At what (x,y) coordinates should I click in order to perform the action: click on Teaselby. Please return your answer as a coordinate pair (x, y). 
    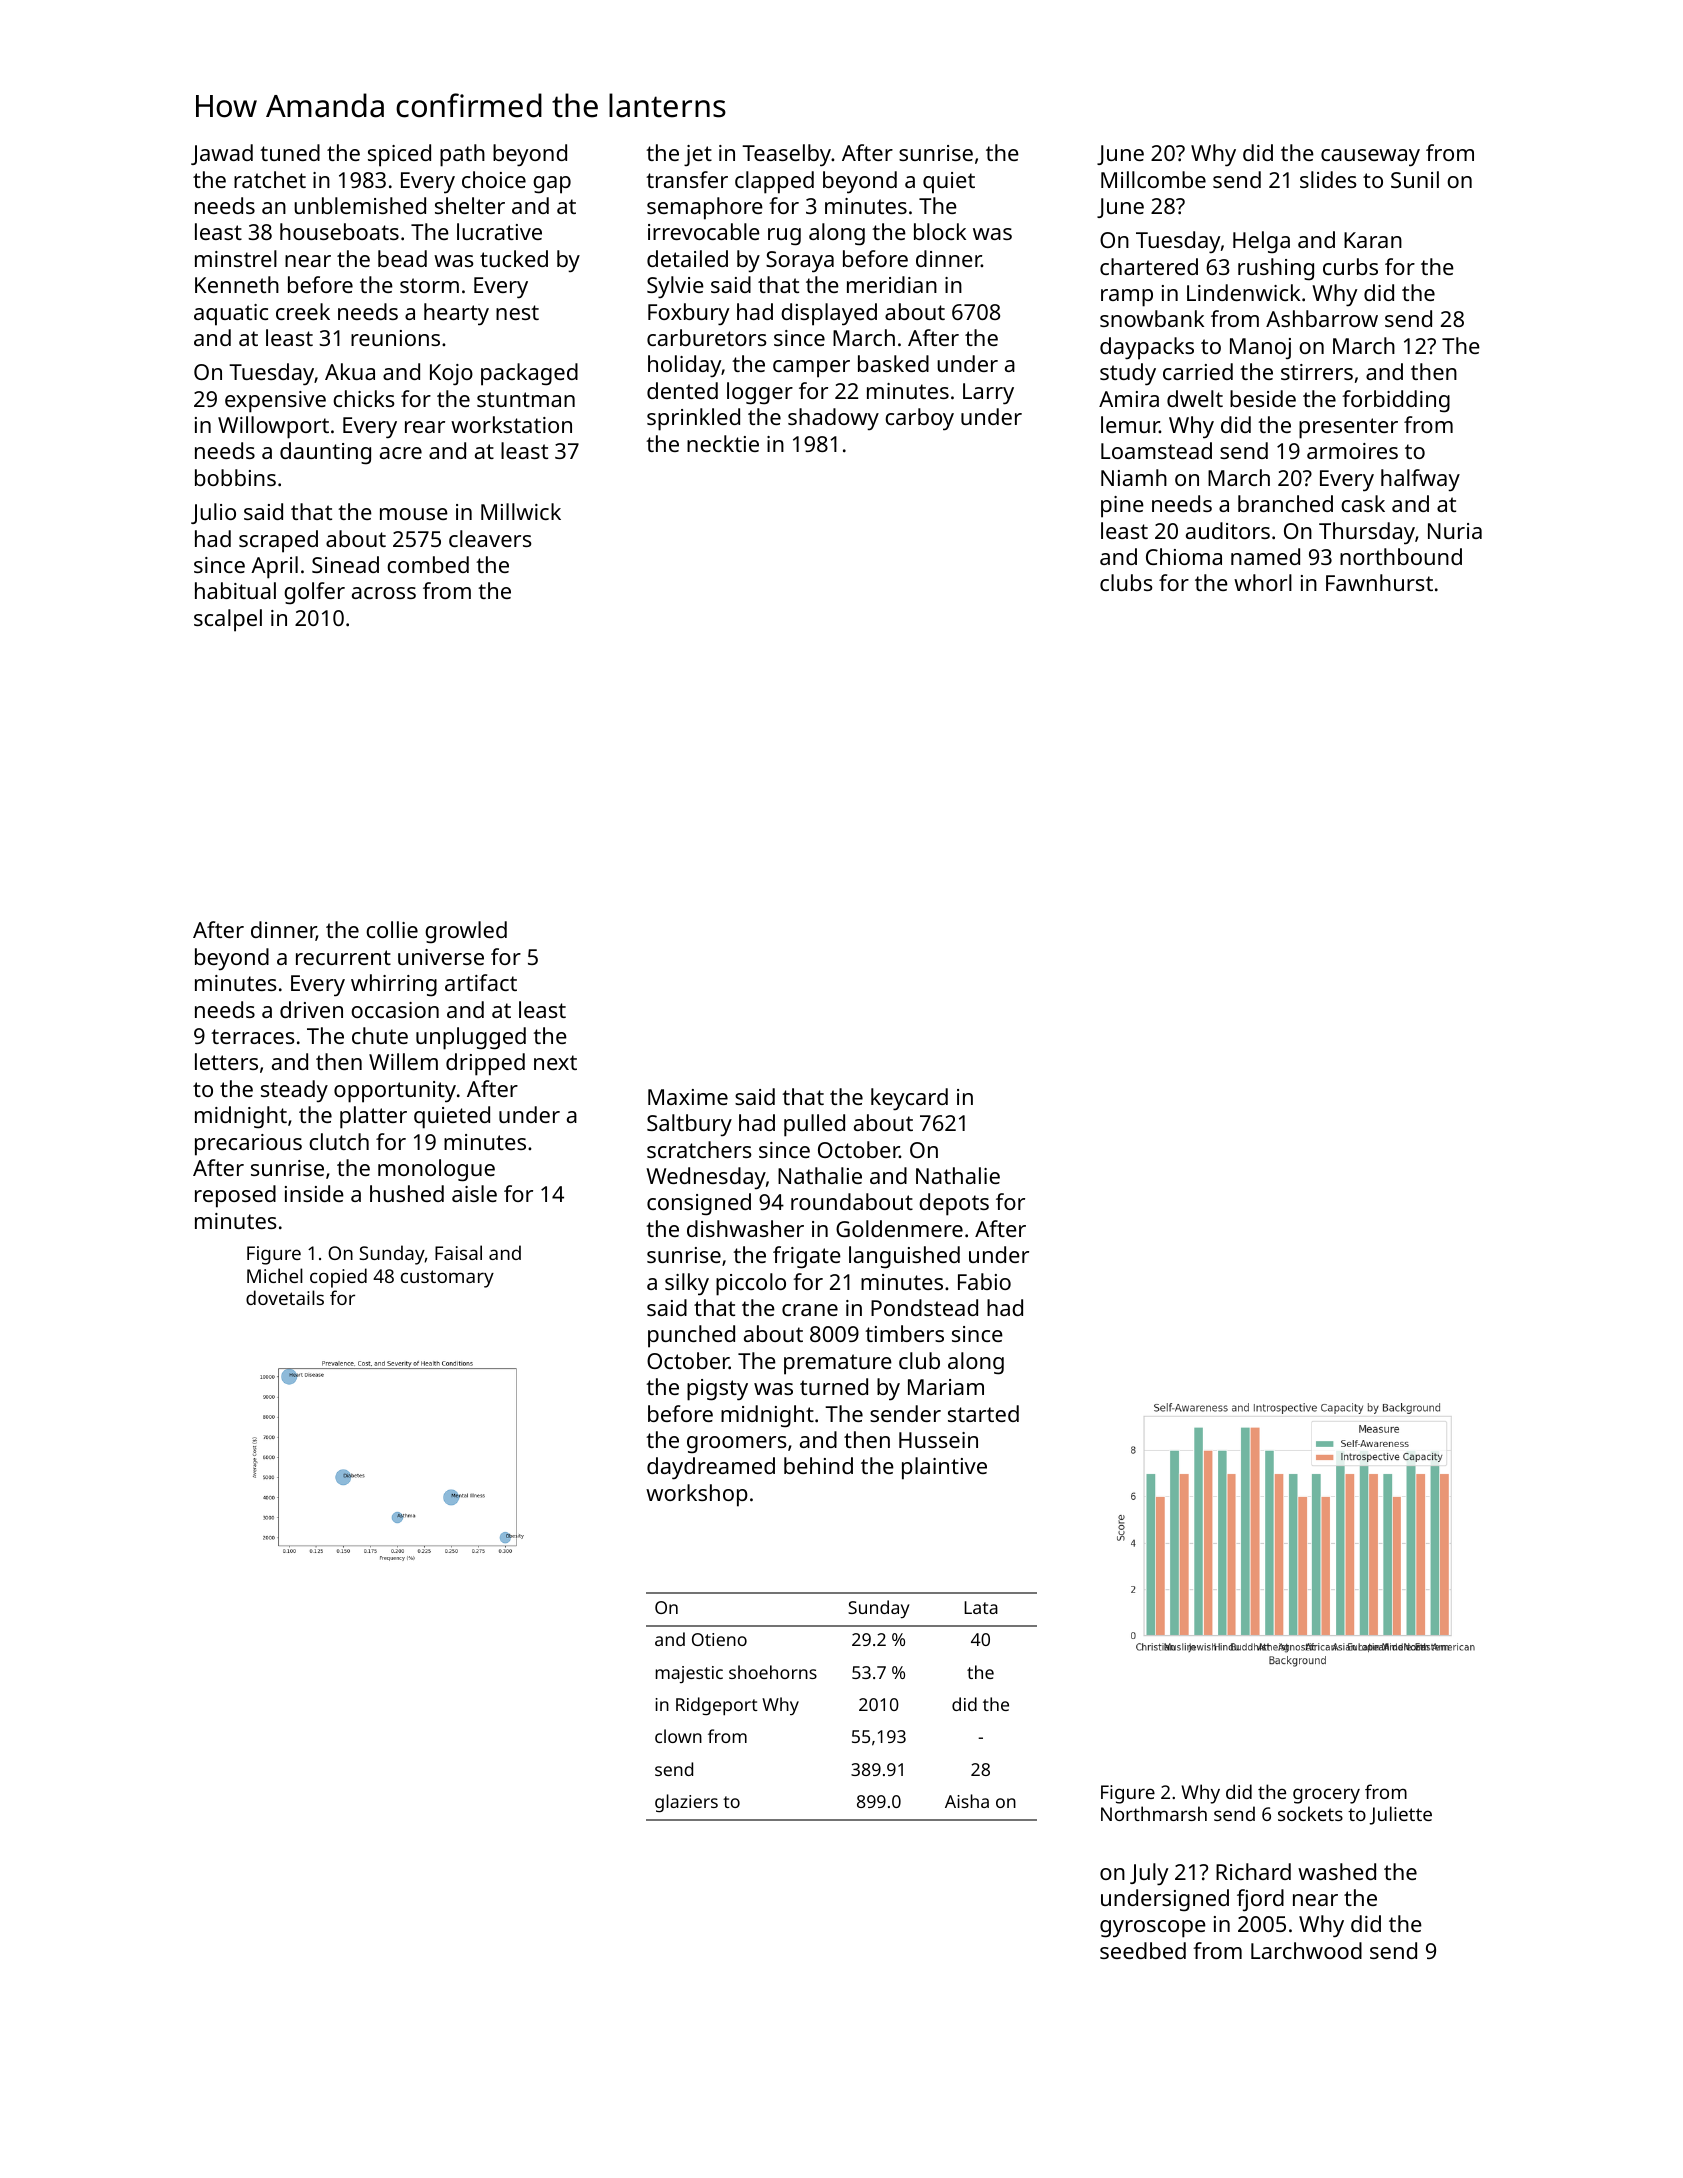
    Looking at the image, I should click on (786, 155).
